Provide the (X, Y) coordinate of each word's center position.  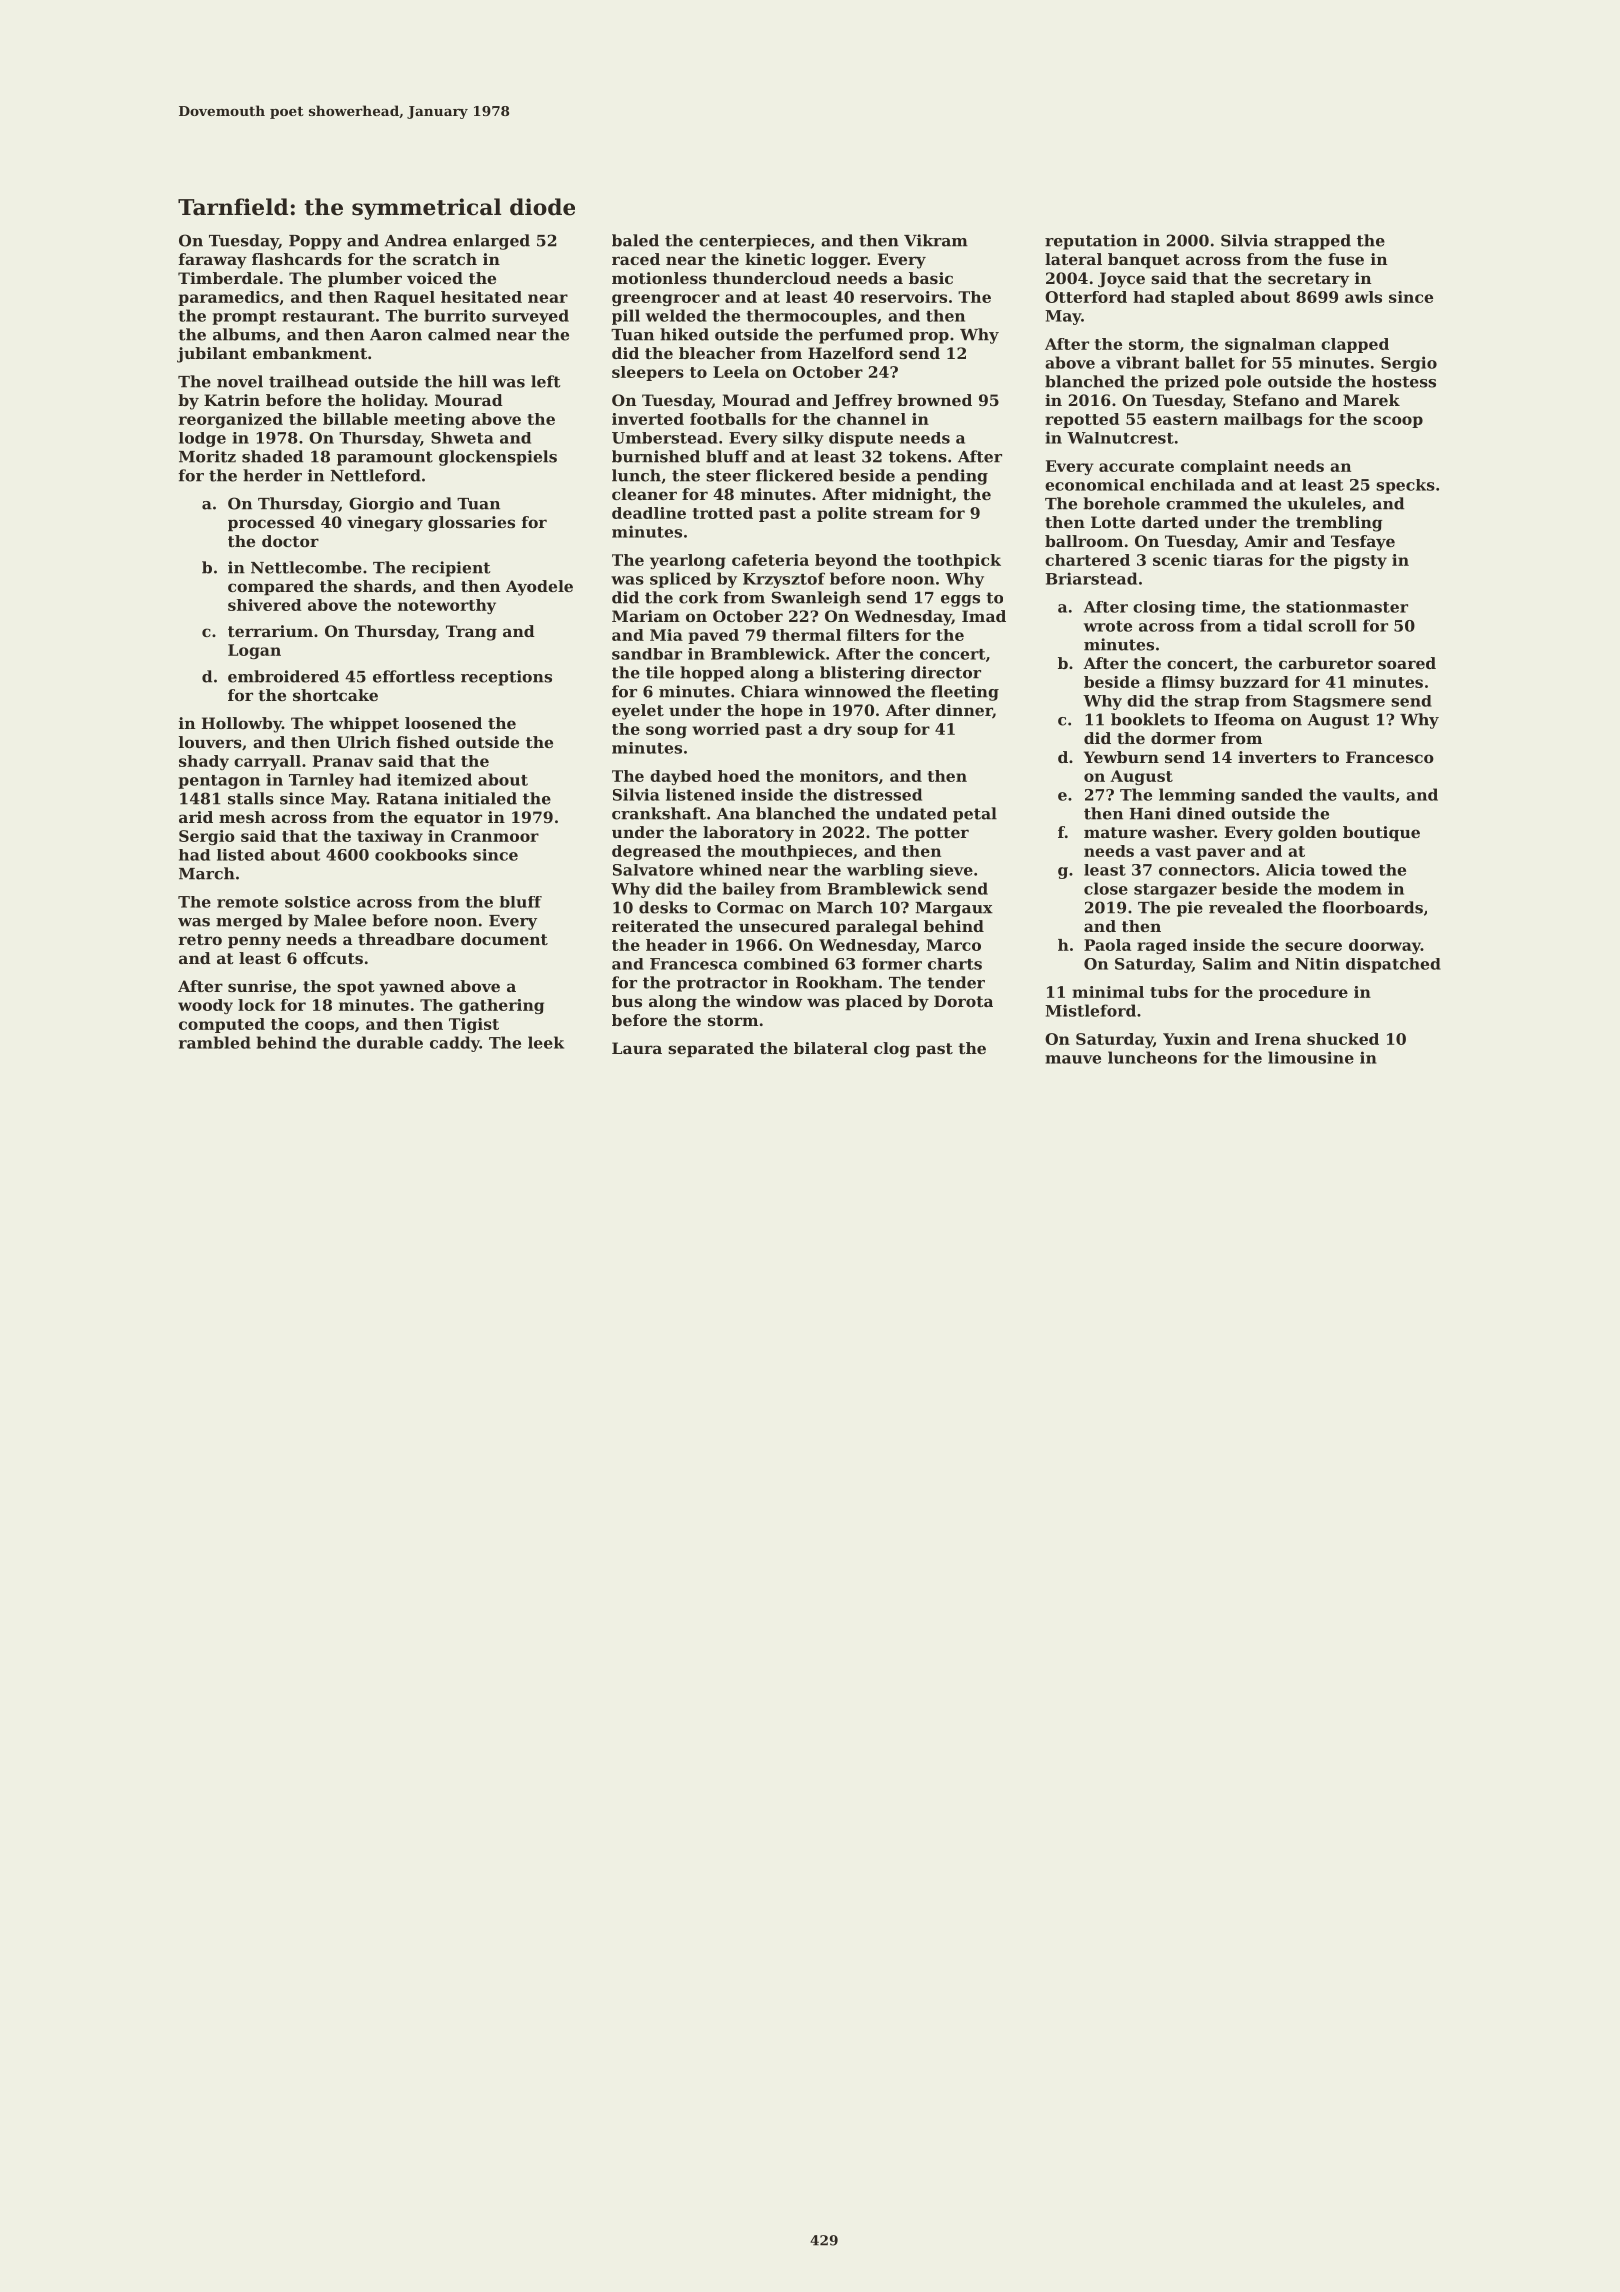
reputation (1091, 242)
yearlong (688, 561)
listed (241, 855)
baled (635, 240)
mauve (1073, 1059)
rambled (215, 1042)
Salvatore (653, 870)
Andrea (415, 240)
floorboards (1373, 907)
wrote (1108, 626)
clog (892, 1050)
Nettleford (376, 475)
